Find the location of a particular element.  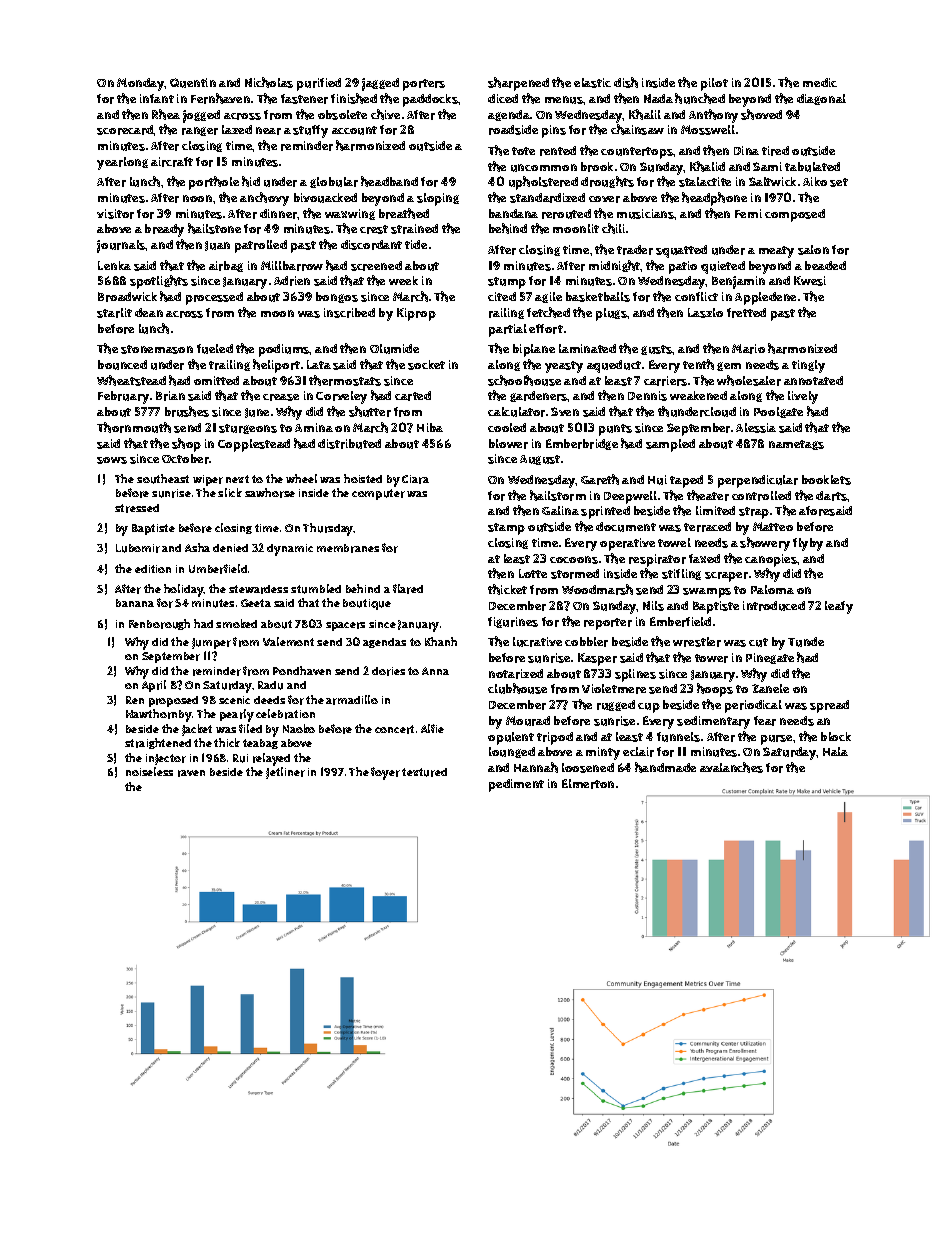

pediment is located at coordinates (516, 785).
